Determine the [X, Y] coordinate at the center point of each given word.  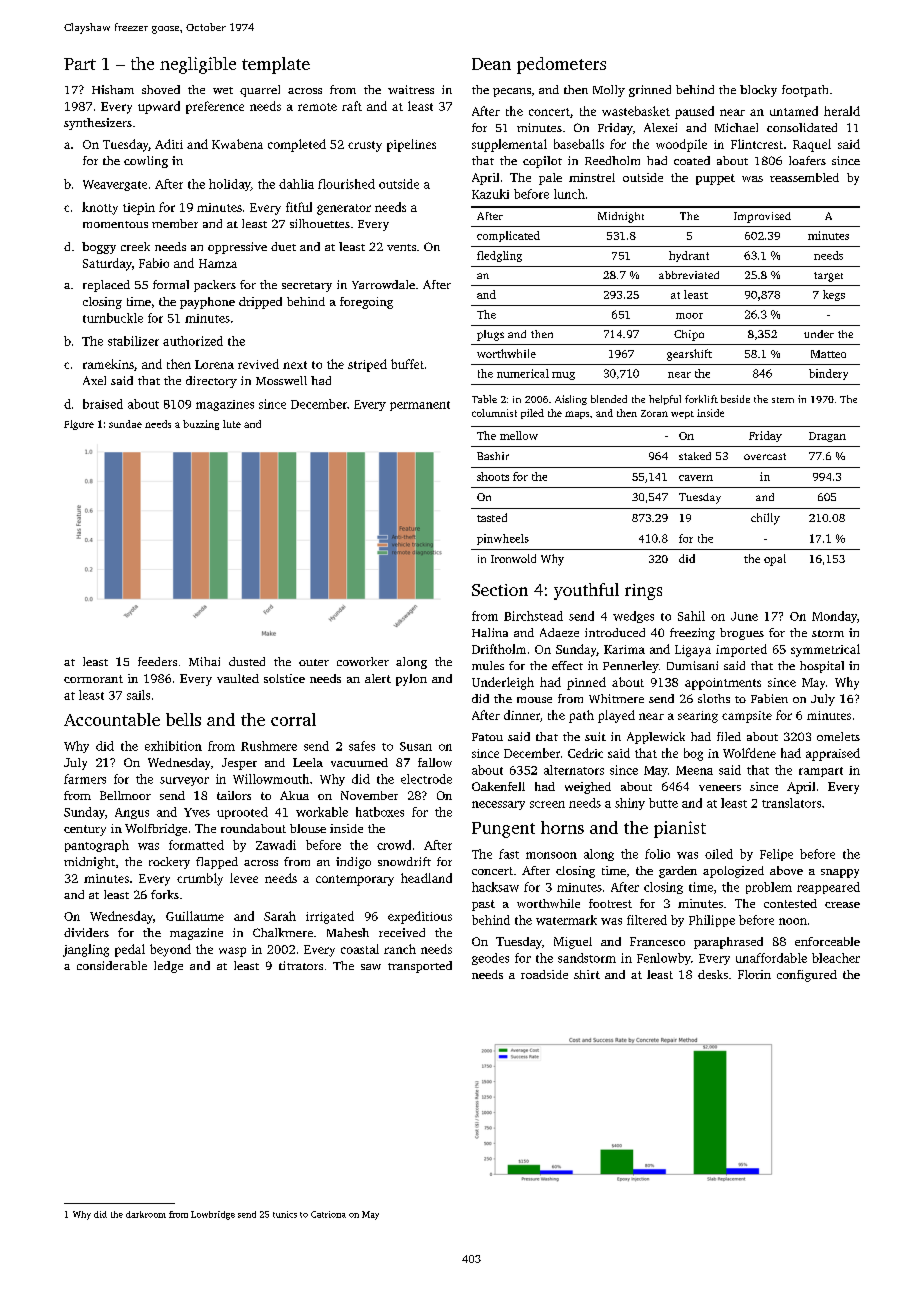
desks [713, 974]
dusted [247, 661]
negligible [198, 65]
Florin [754, 974]
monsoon [551, 855]
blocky [758, 91]
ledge [168, 967]
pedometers [561, 65]
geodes [490, 959]
